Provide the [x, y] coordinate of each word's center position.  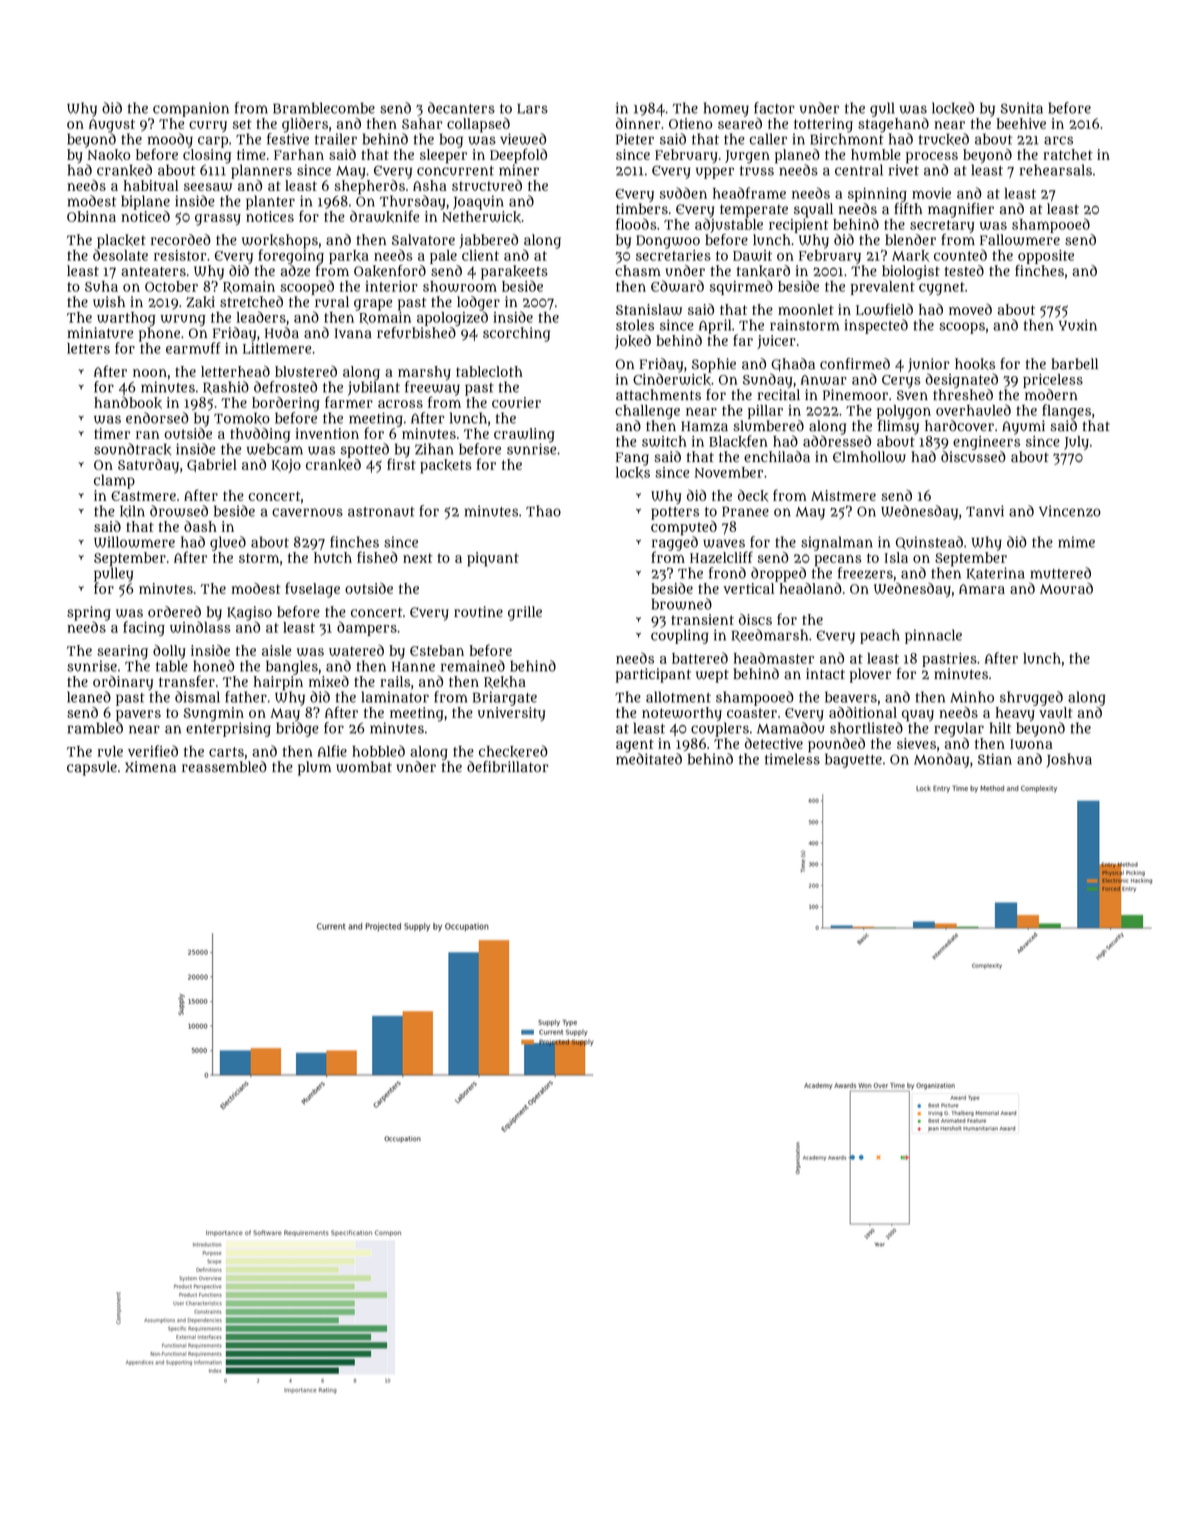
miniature [100, 333]
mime [1076, 542]
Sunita [1021, 108]
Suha [101, 286]
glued [228, 543]
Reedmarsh [769, 635]
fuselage [312, 590]
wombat [364, 767]
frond [727, 573]
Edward [677, 286]
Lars [532, 109]
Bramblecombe [324, 108]
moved [970, 309]
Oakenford [390, 271]
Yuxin [1078, 325]
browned [682, 604]
